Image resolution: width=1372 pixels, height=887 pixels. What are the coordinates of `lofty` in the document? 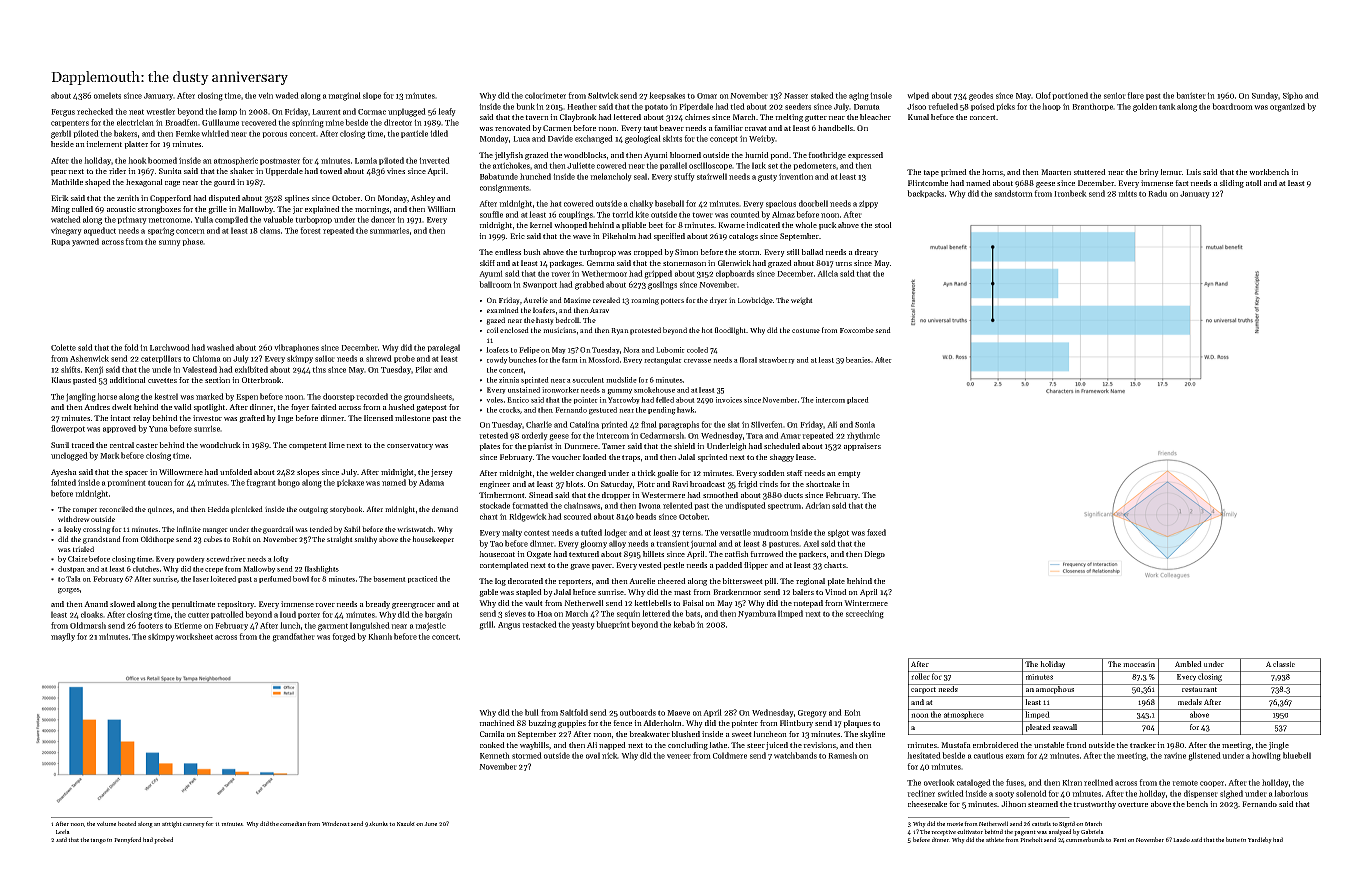 It's located at (281, 559).
